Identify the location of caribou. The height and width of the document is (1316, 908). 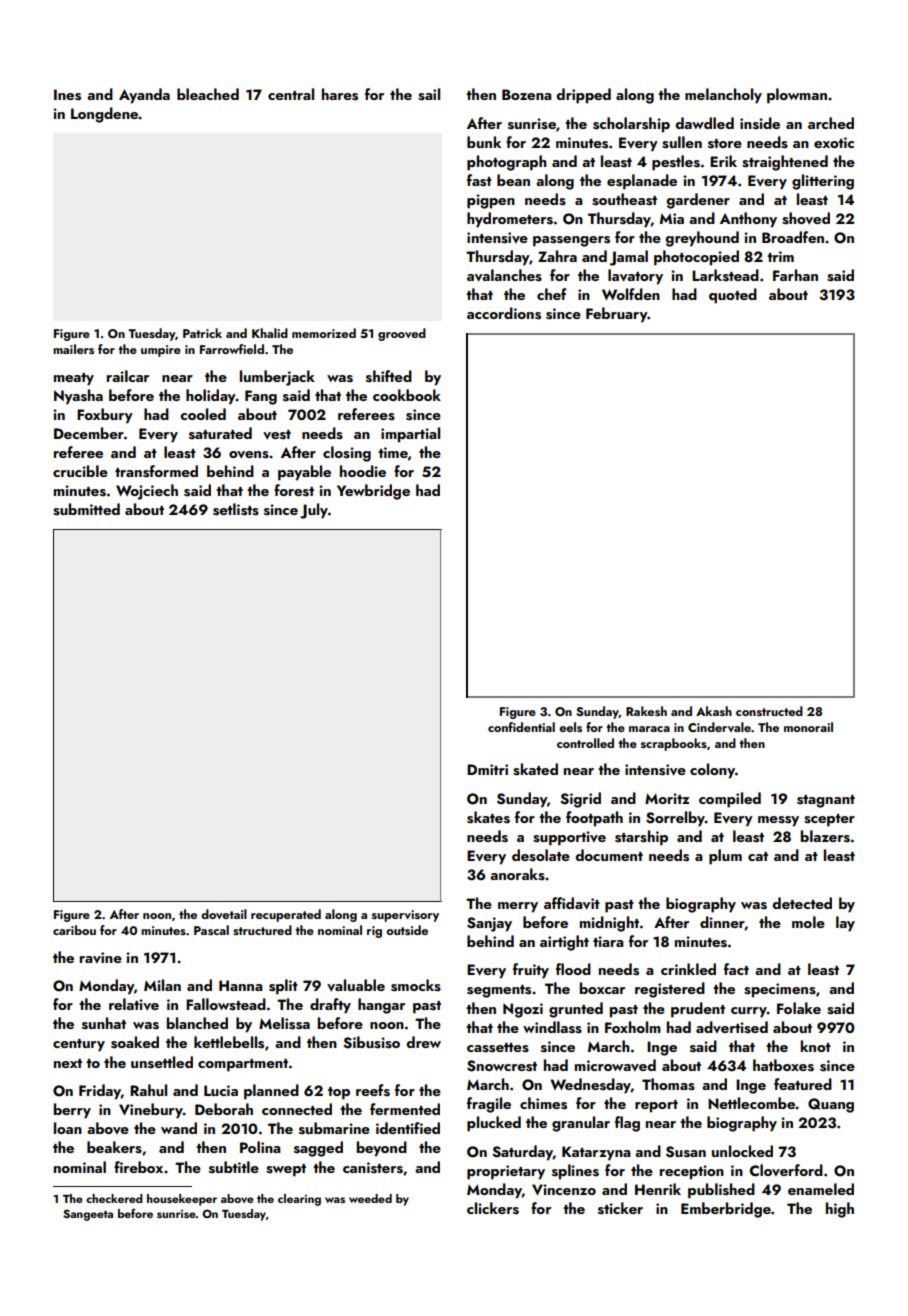
(74, 930).
